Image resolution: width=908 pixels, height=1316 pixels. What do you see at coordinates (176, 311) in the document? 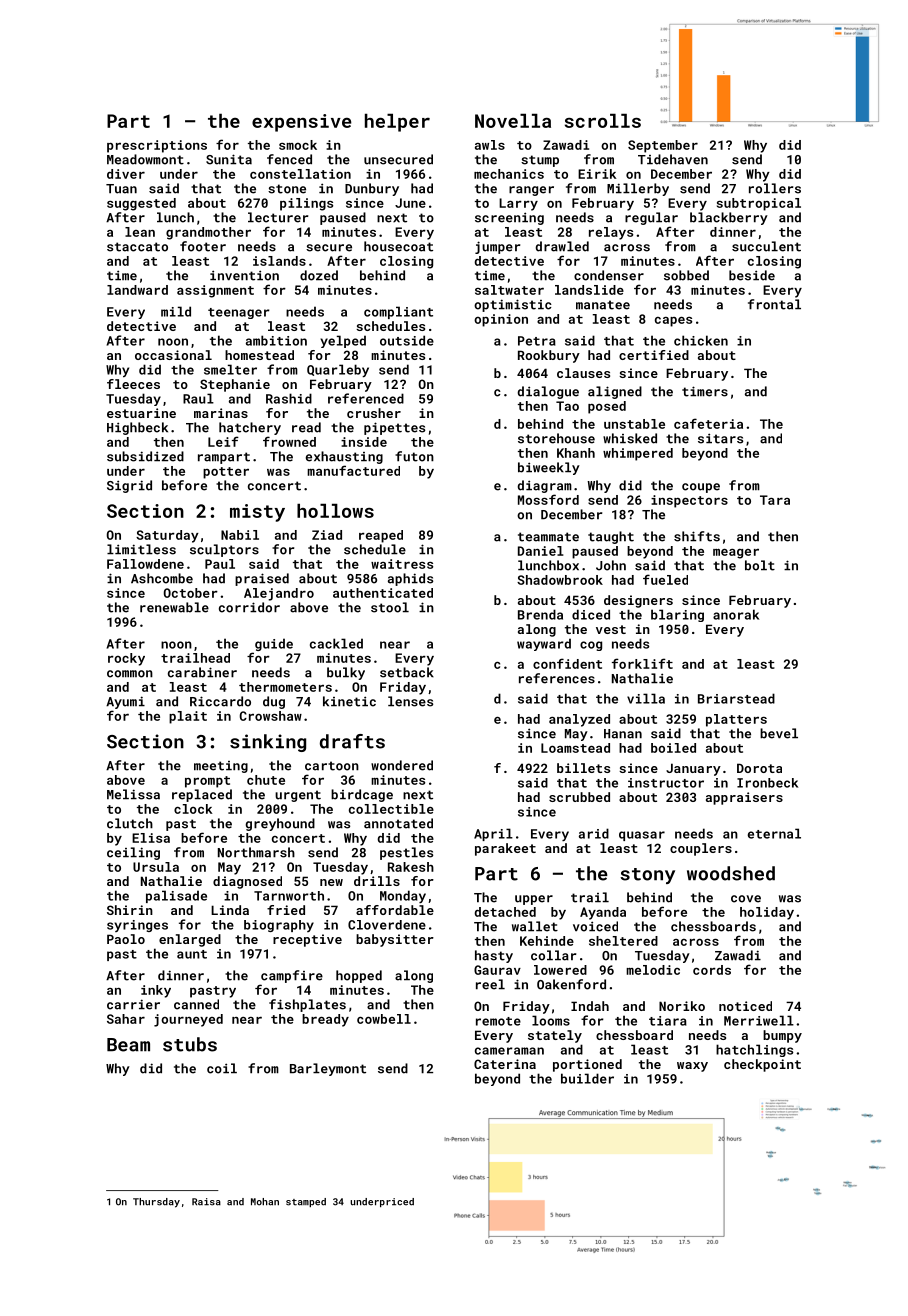
I see `mild` at bounding box center [176, 311].
